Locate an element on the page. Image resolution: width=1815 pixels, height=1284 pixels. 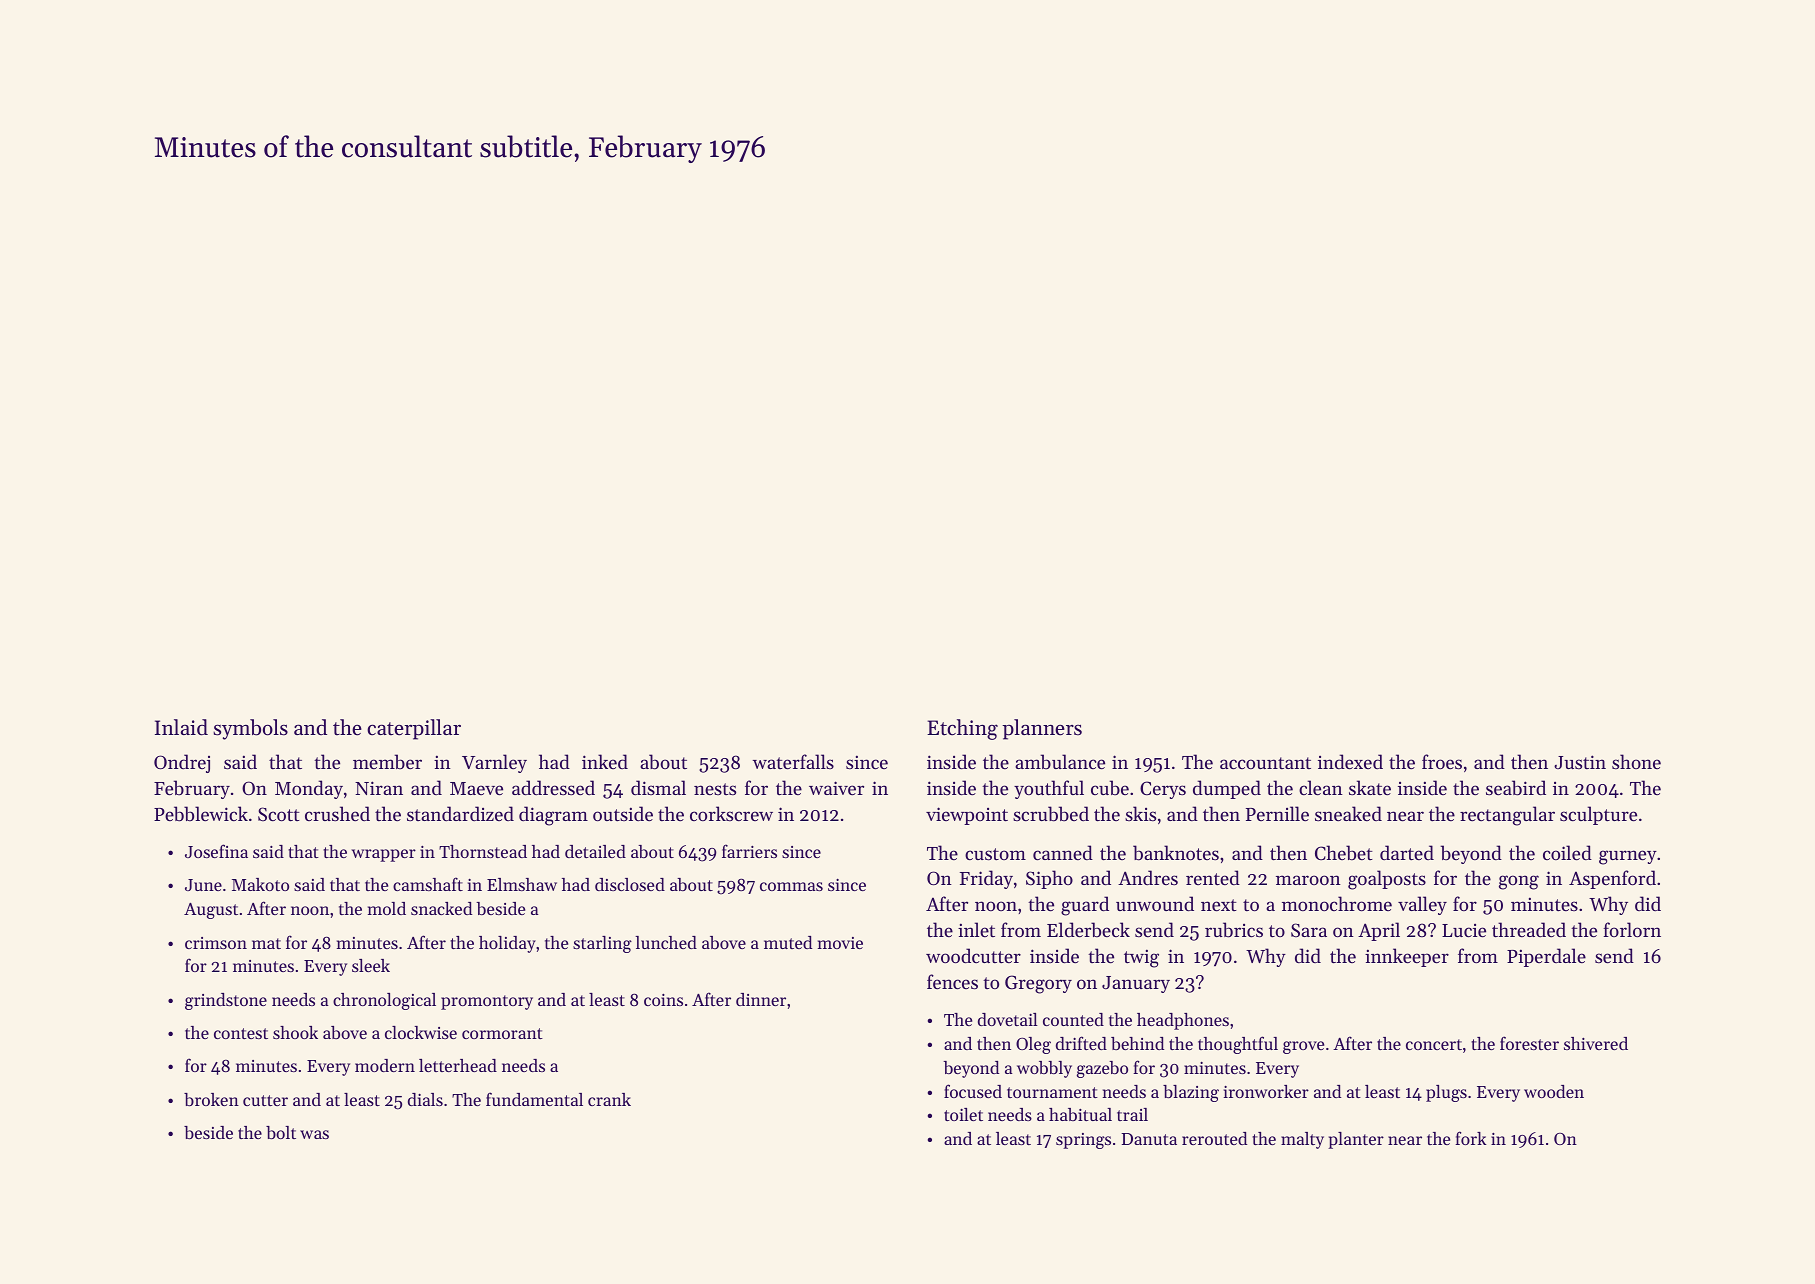
fences is located at coordinates (952, 981).
